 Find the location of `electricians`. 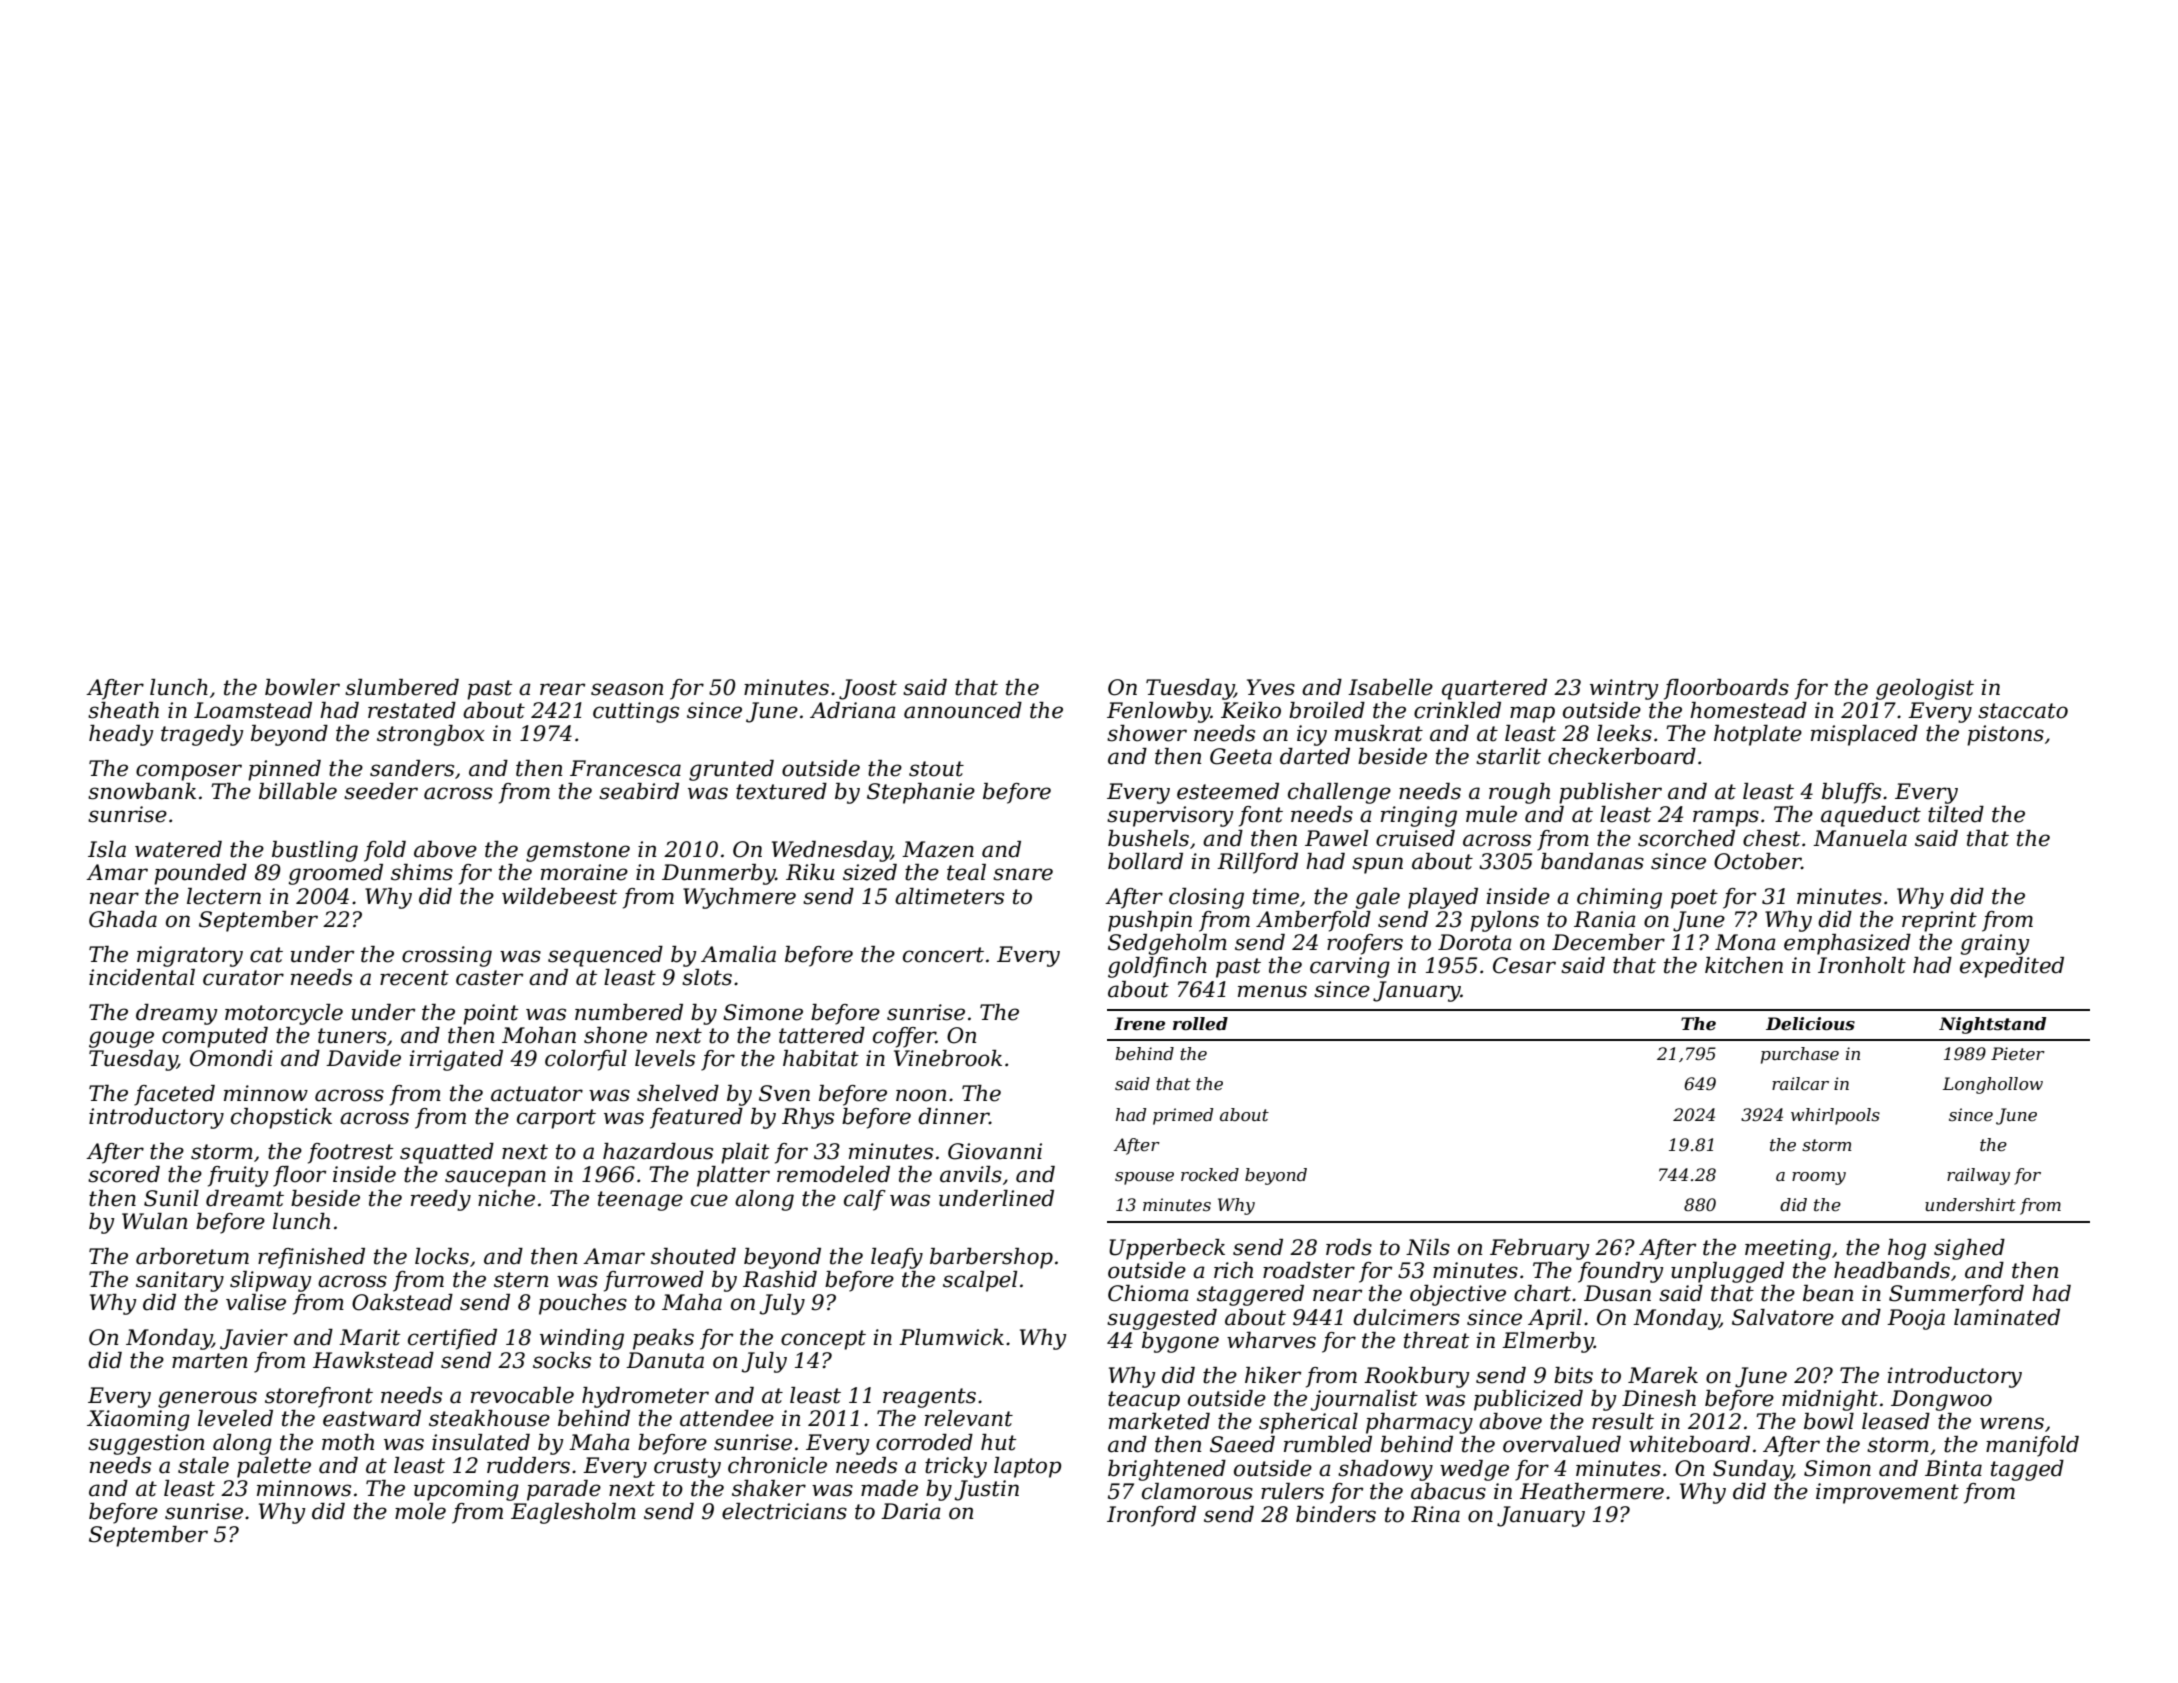

electricians is located at coordinates (784, 1511).
